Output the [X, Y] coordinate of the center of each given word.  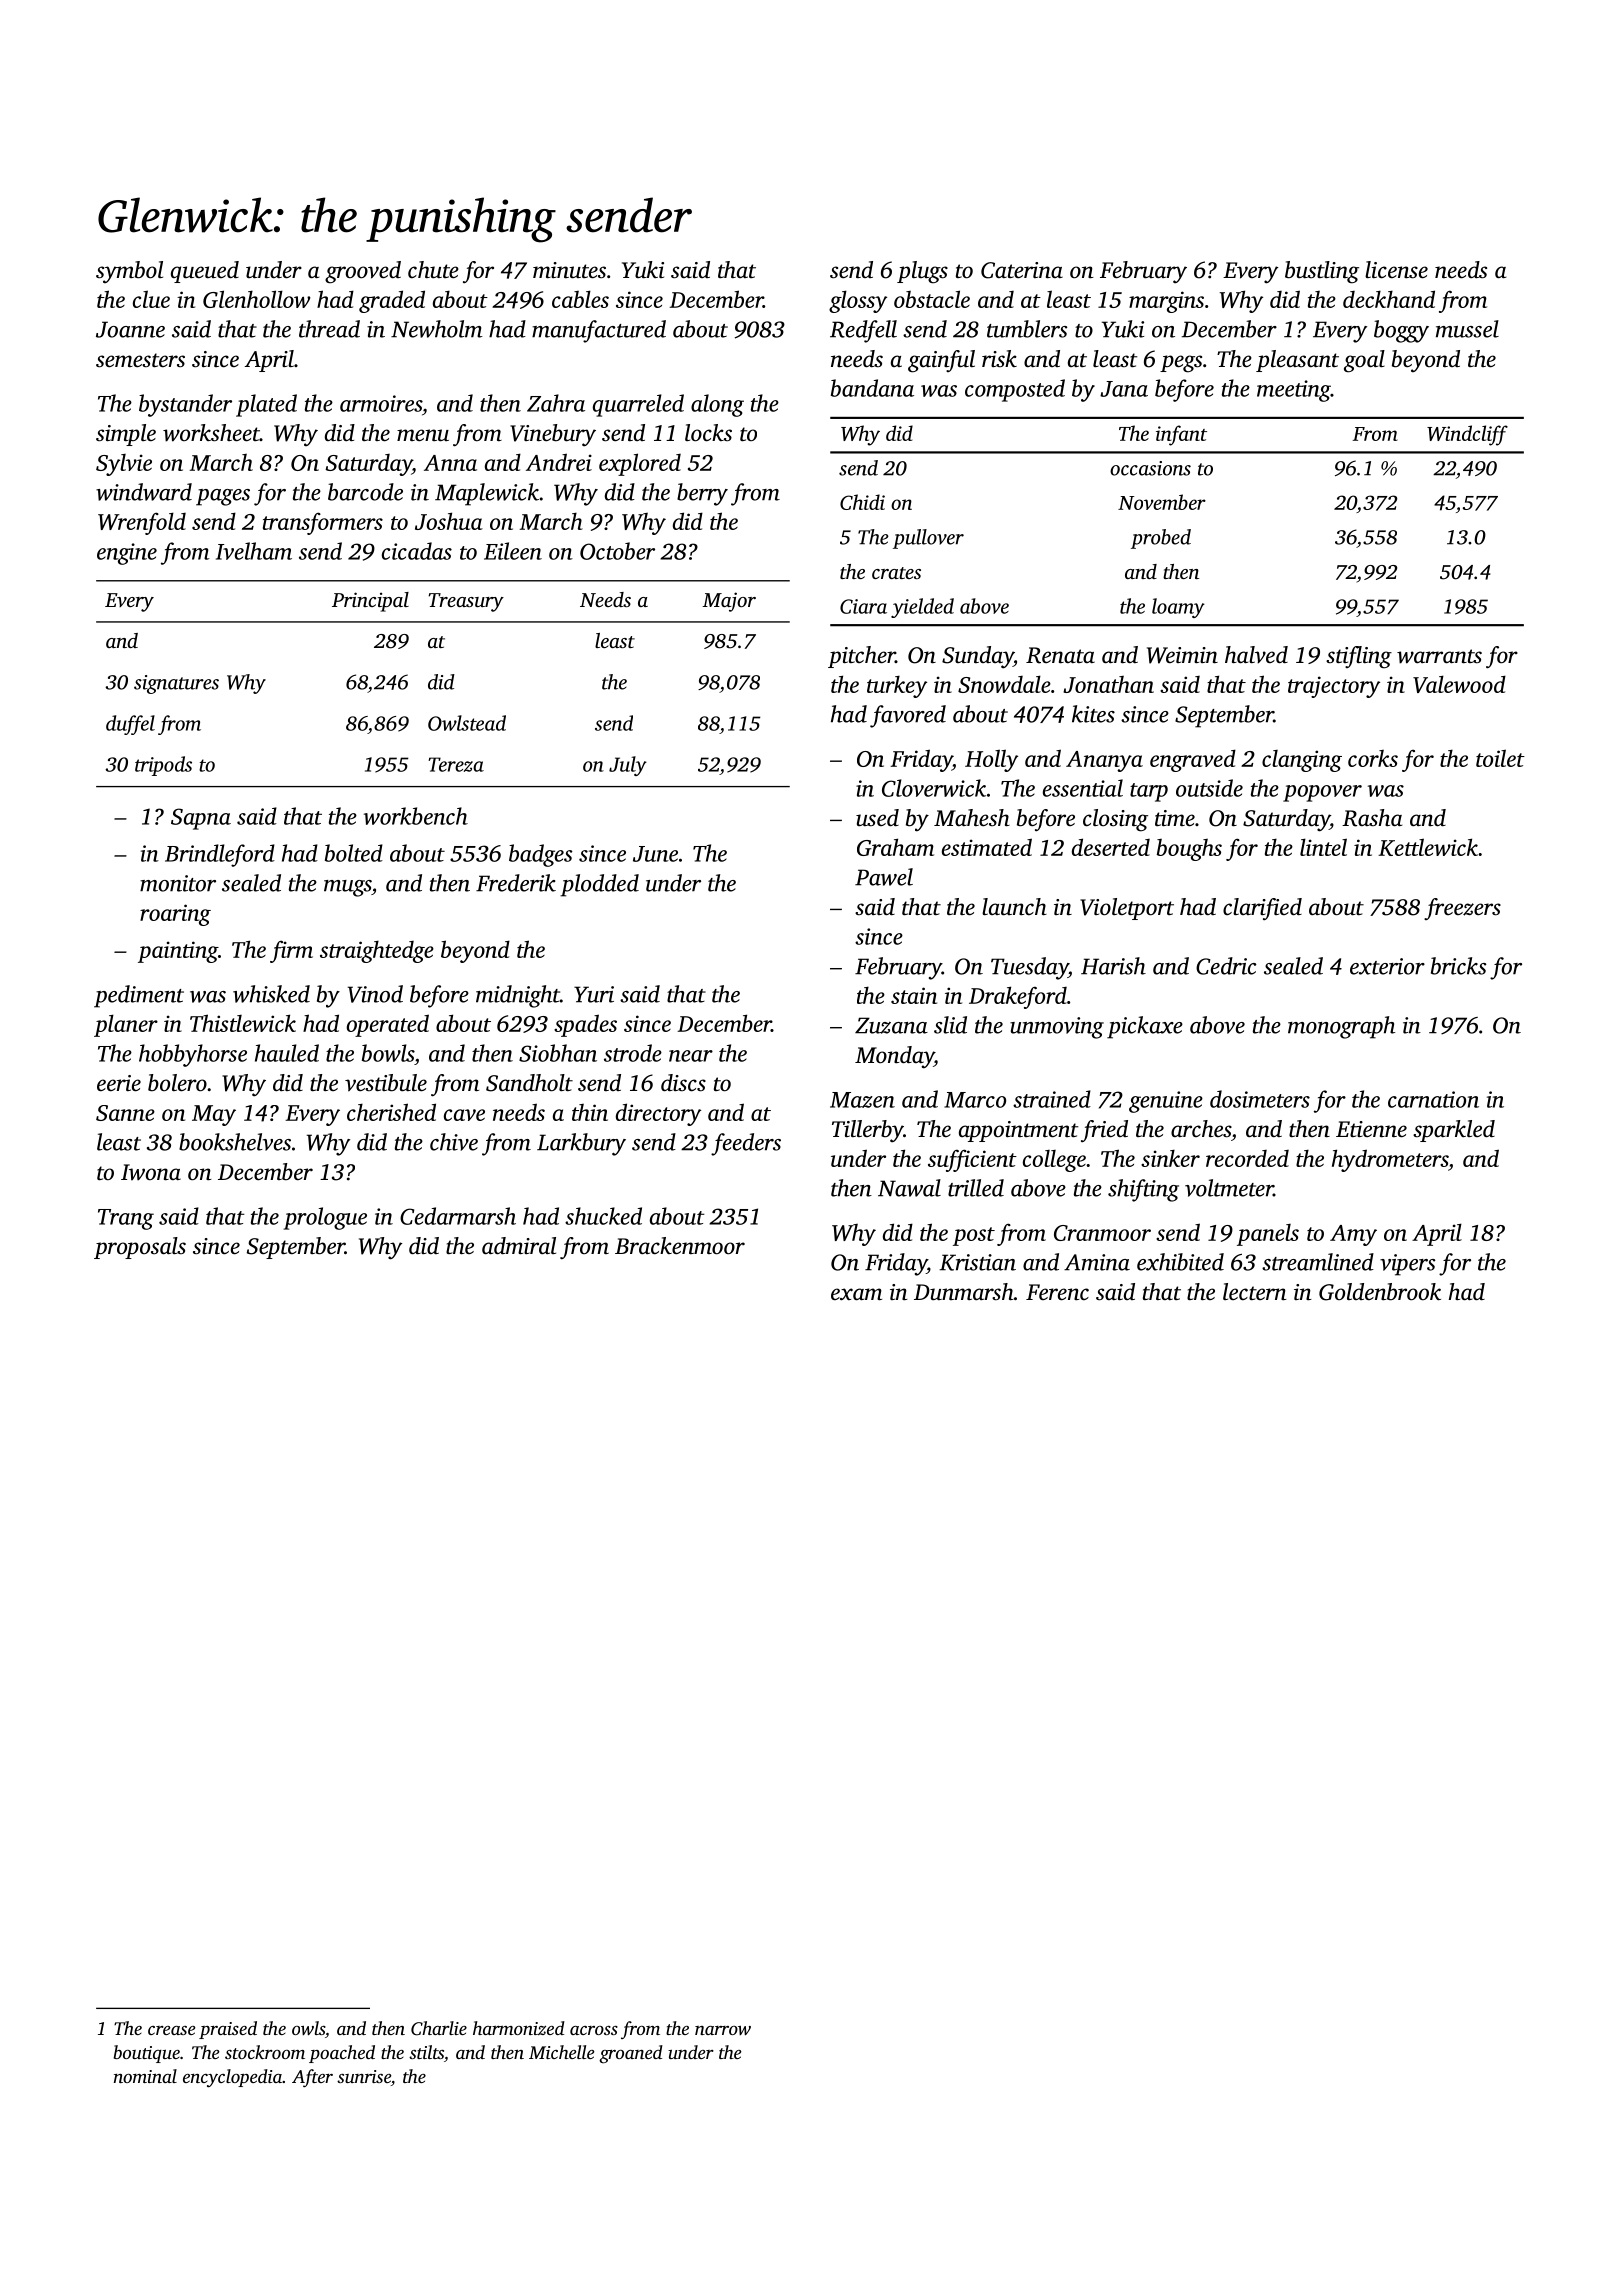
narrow [723, 2030]
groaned [631, 2054]
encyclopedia [232, 2078]
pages [223, 497]
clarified [1262, 909]
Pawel [884, 877]
